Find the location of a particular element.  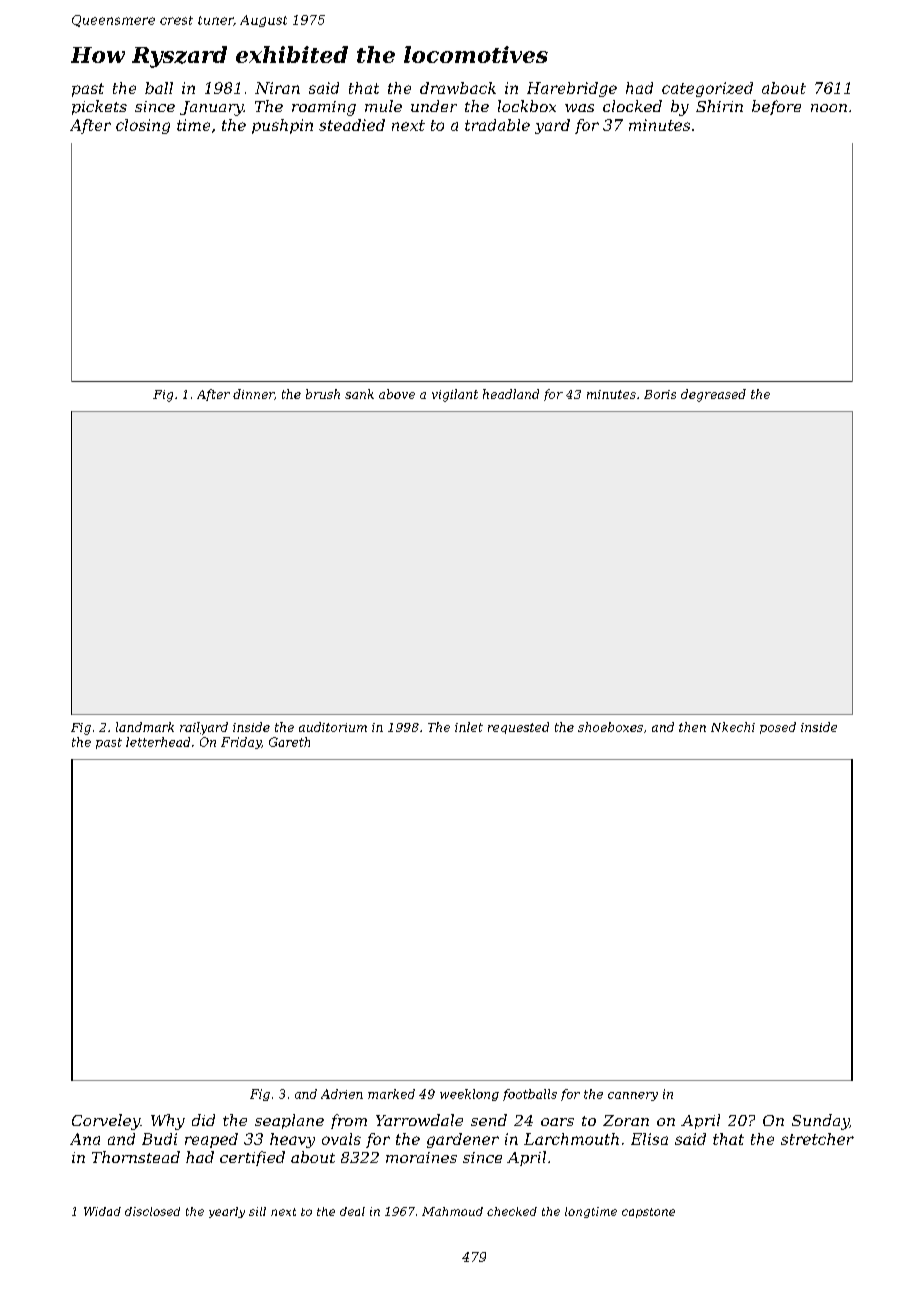

pushpin is located at coordinates (282, 126).
